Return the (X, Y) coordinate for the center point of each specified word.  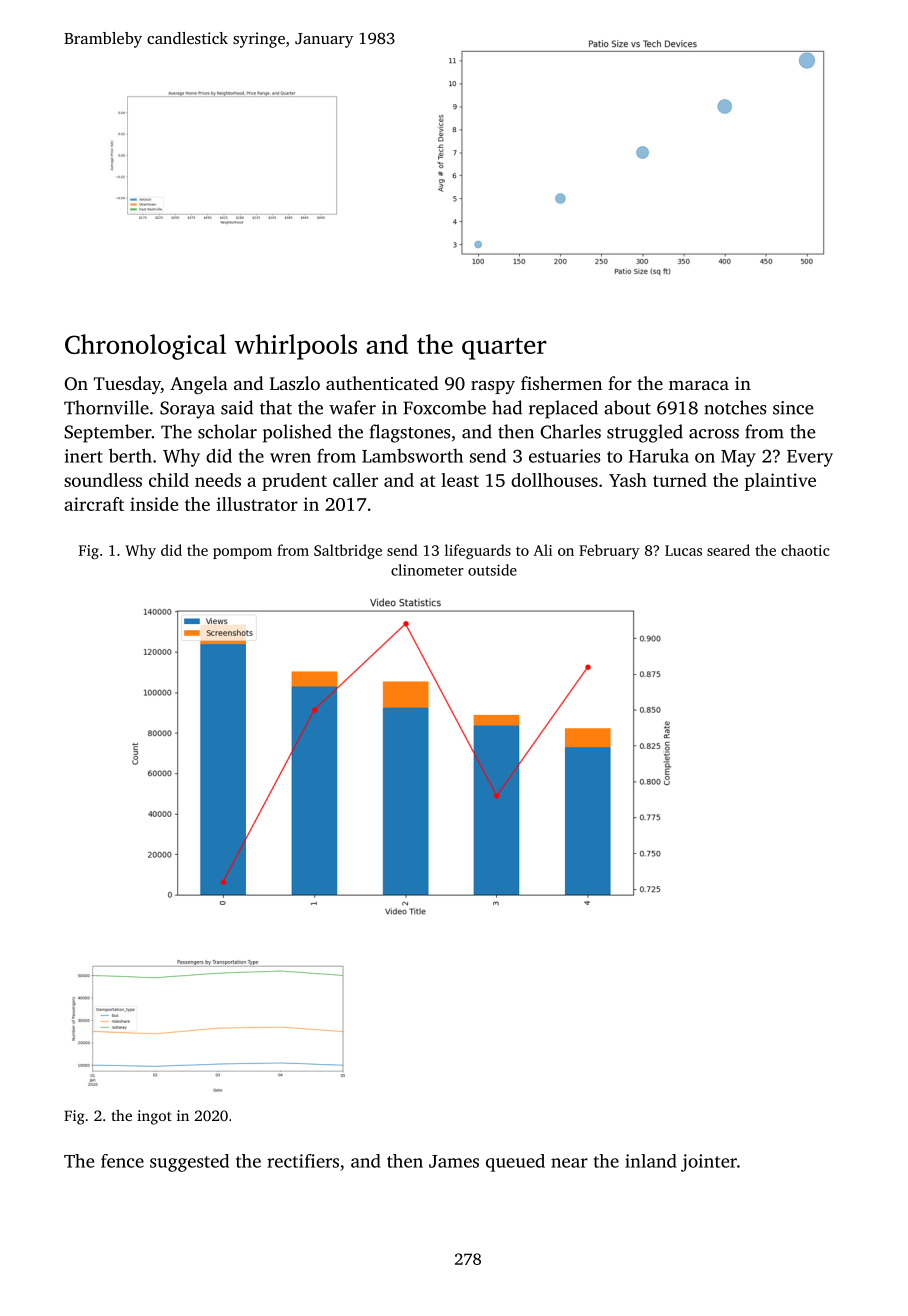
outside (492, 570)
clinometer (427, 570)
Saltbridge (348, 551)
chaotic (805, 550)
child (169, 480)
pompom (242, 553)
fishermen (561, 383)
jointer (709, 1163)
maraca (699, 385)
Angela (199, 385)
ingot (154, 1117)
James (454, 1161)
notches (735, 407)
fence (122, 1161)
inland (651, 1161)
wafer (352, 407)
